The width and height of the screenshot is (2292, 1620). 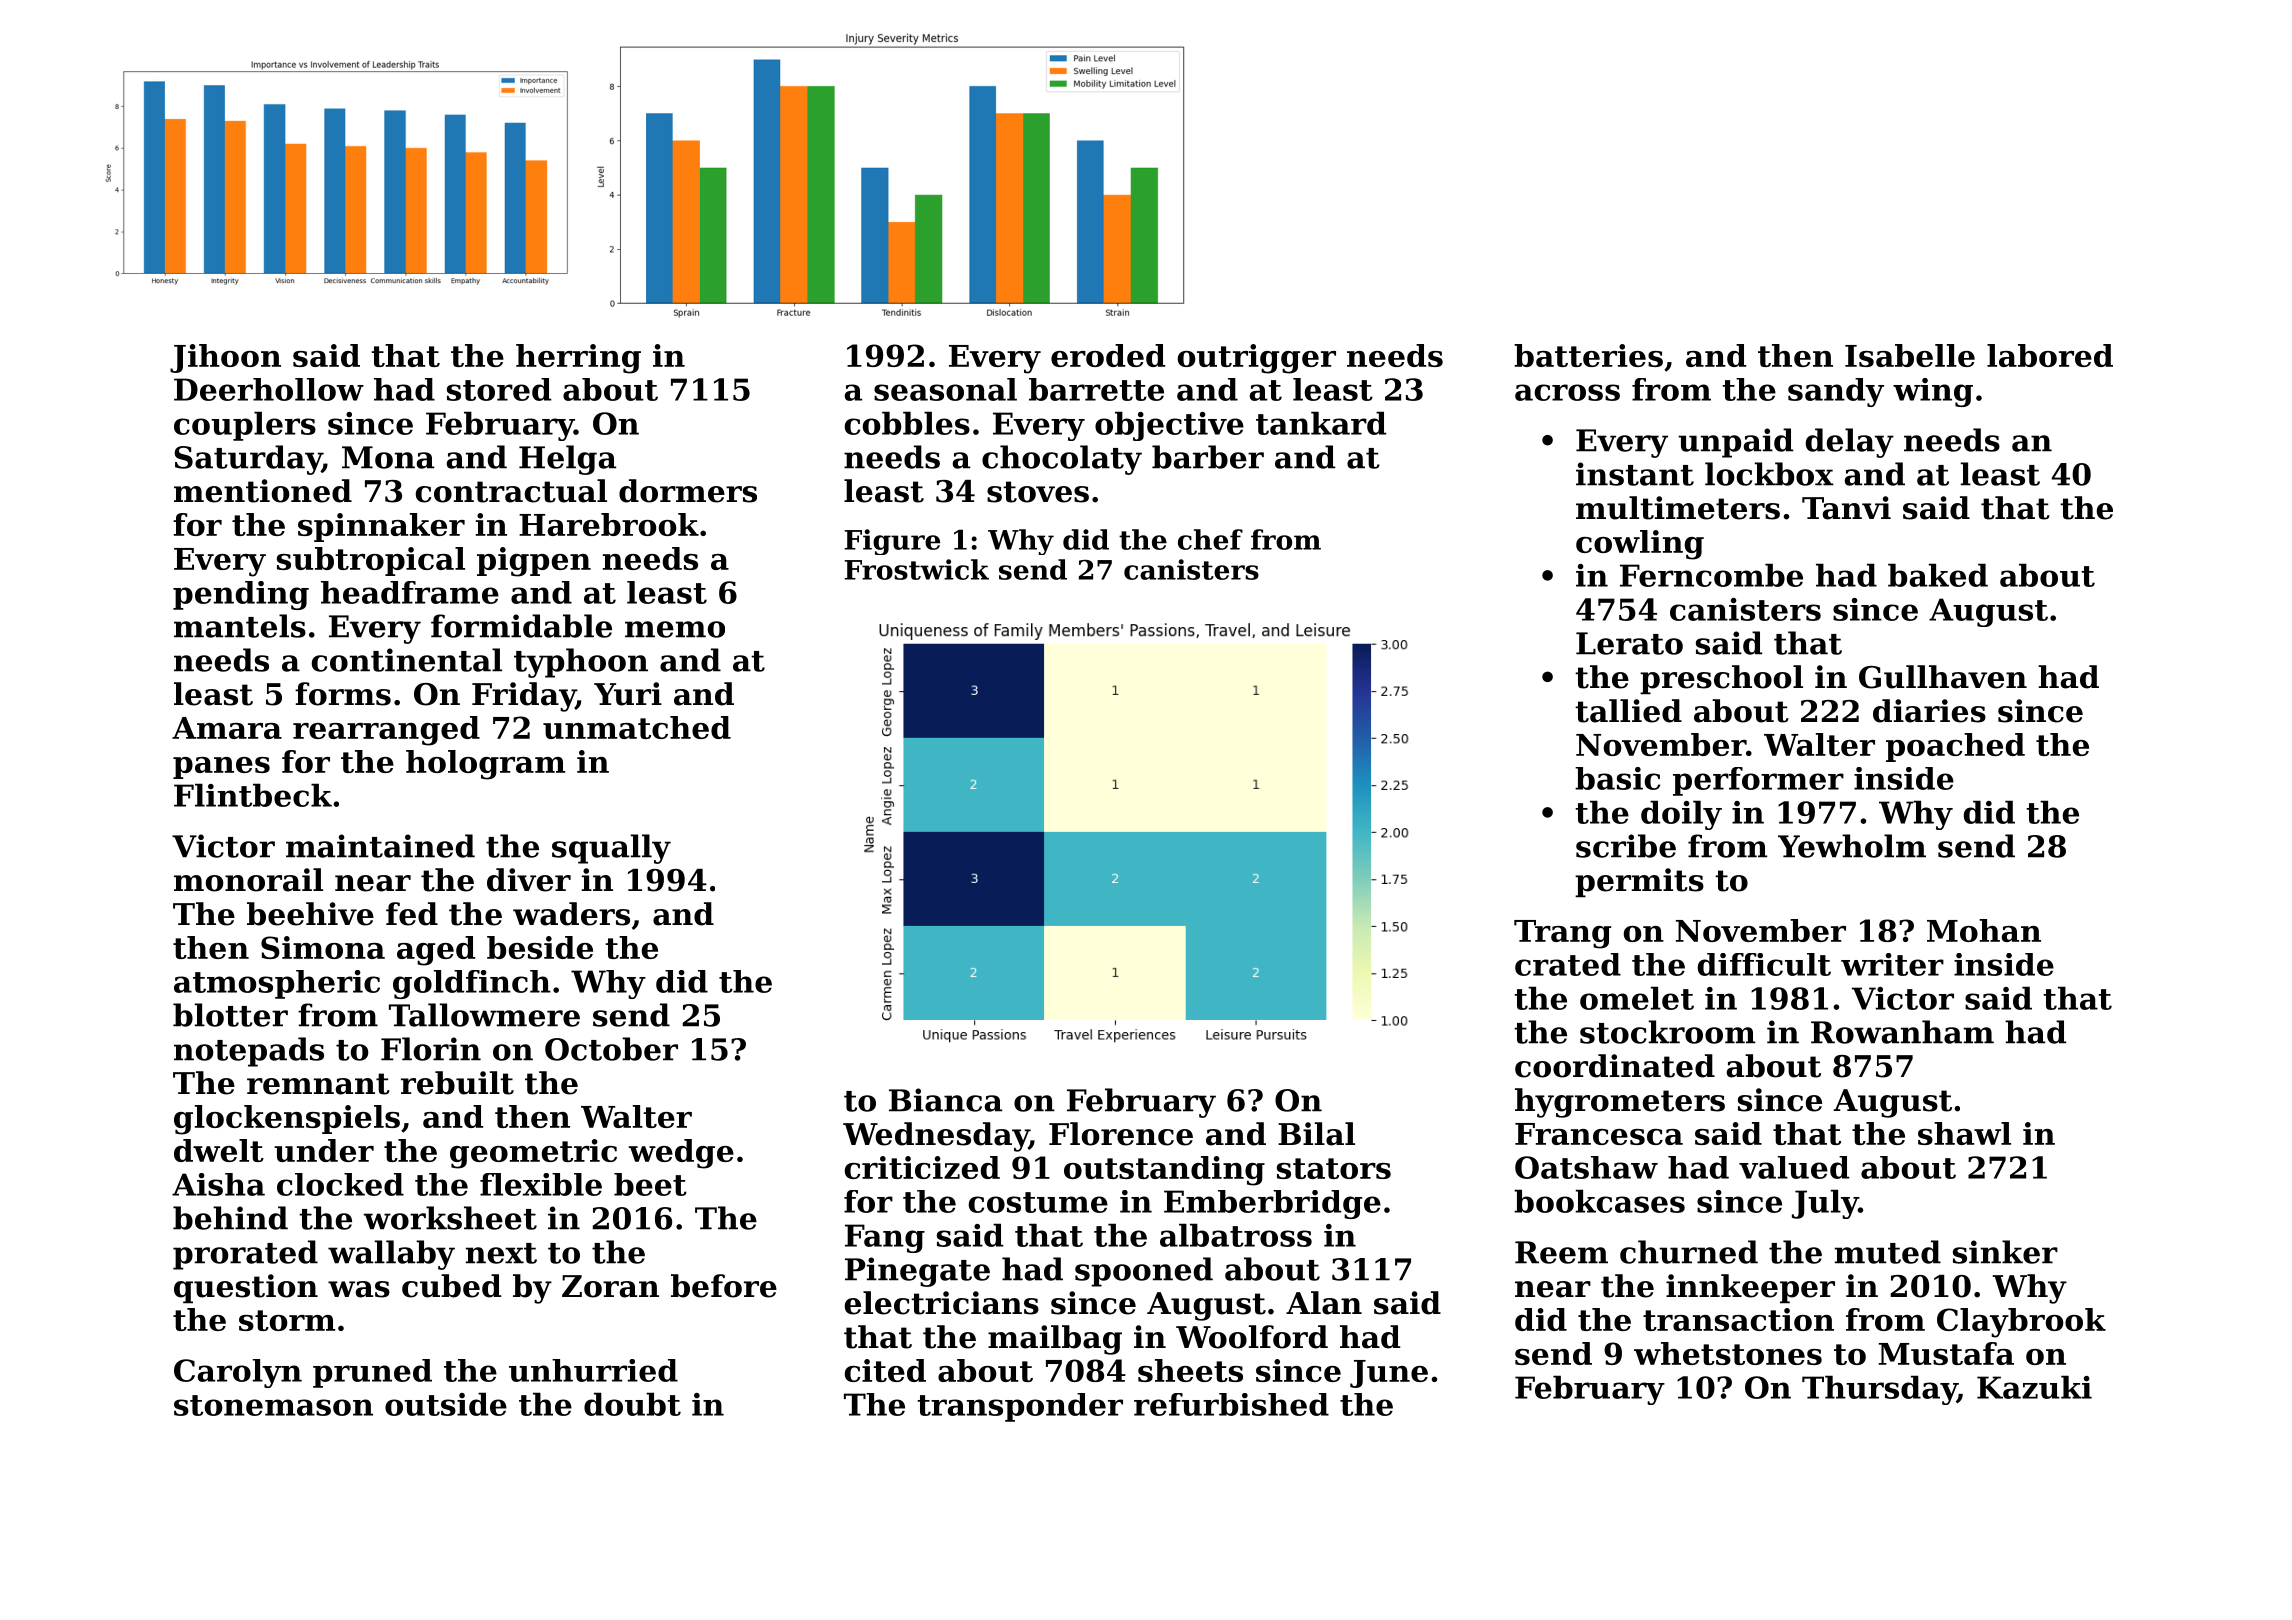 What do you see at coordinates (1678, 508) in the screenshot?
I see `multimeters` at bounding box center [1678, 508].
